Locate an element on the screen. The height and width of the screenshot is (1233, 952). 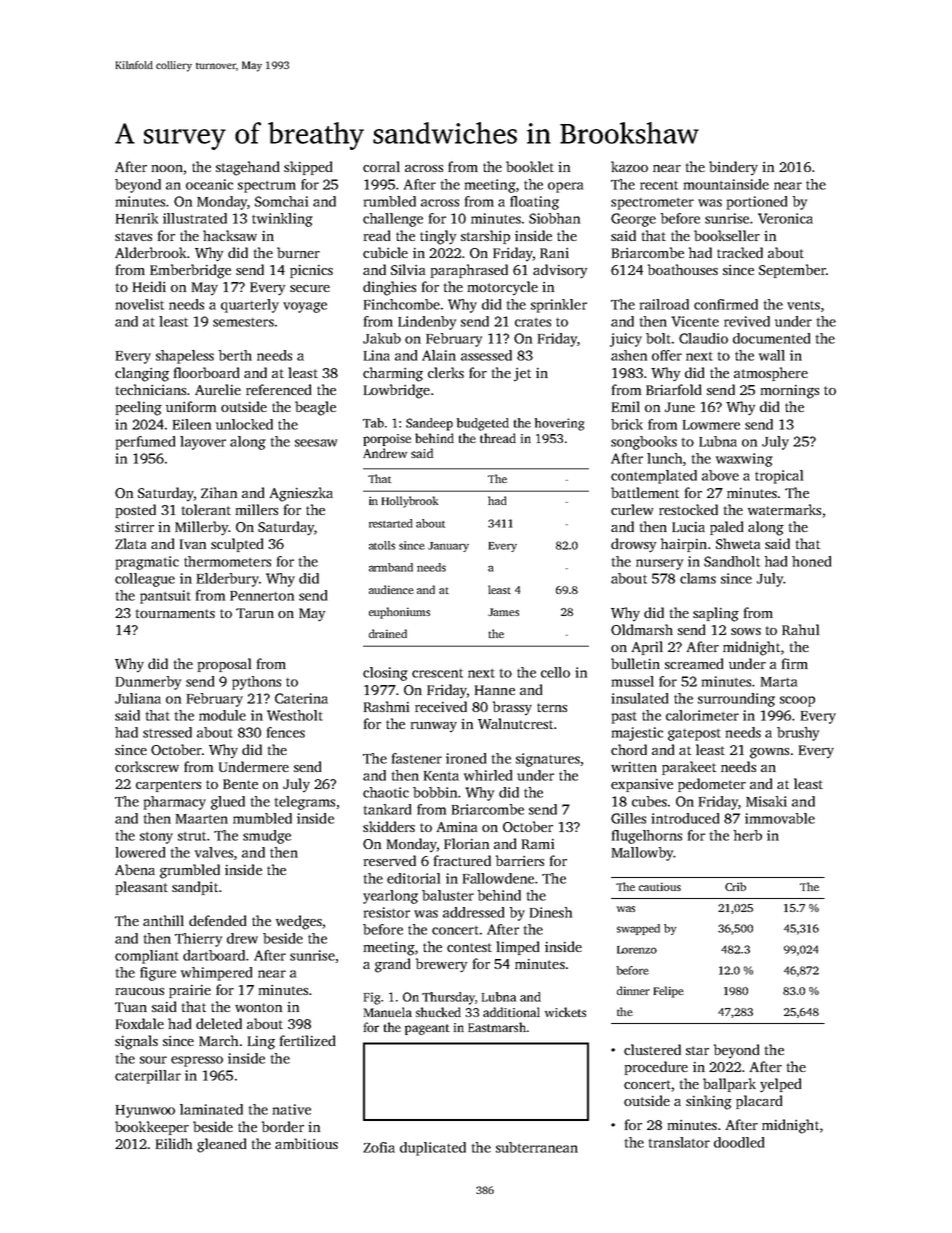
James is located at coordinates (503, 612).
